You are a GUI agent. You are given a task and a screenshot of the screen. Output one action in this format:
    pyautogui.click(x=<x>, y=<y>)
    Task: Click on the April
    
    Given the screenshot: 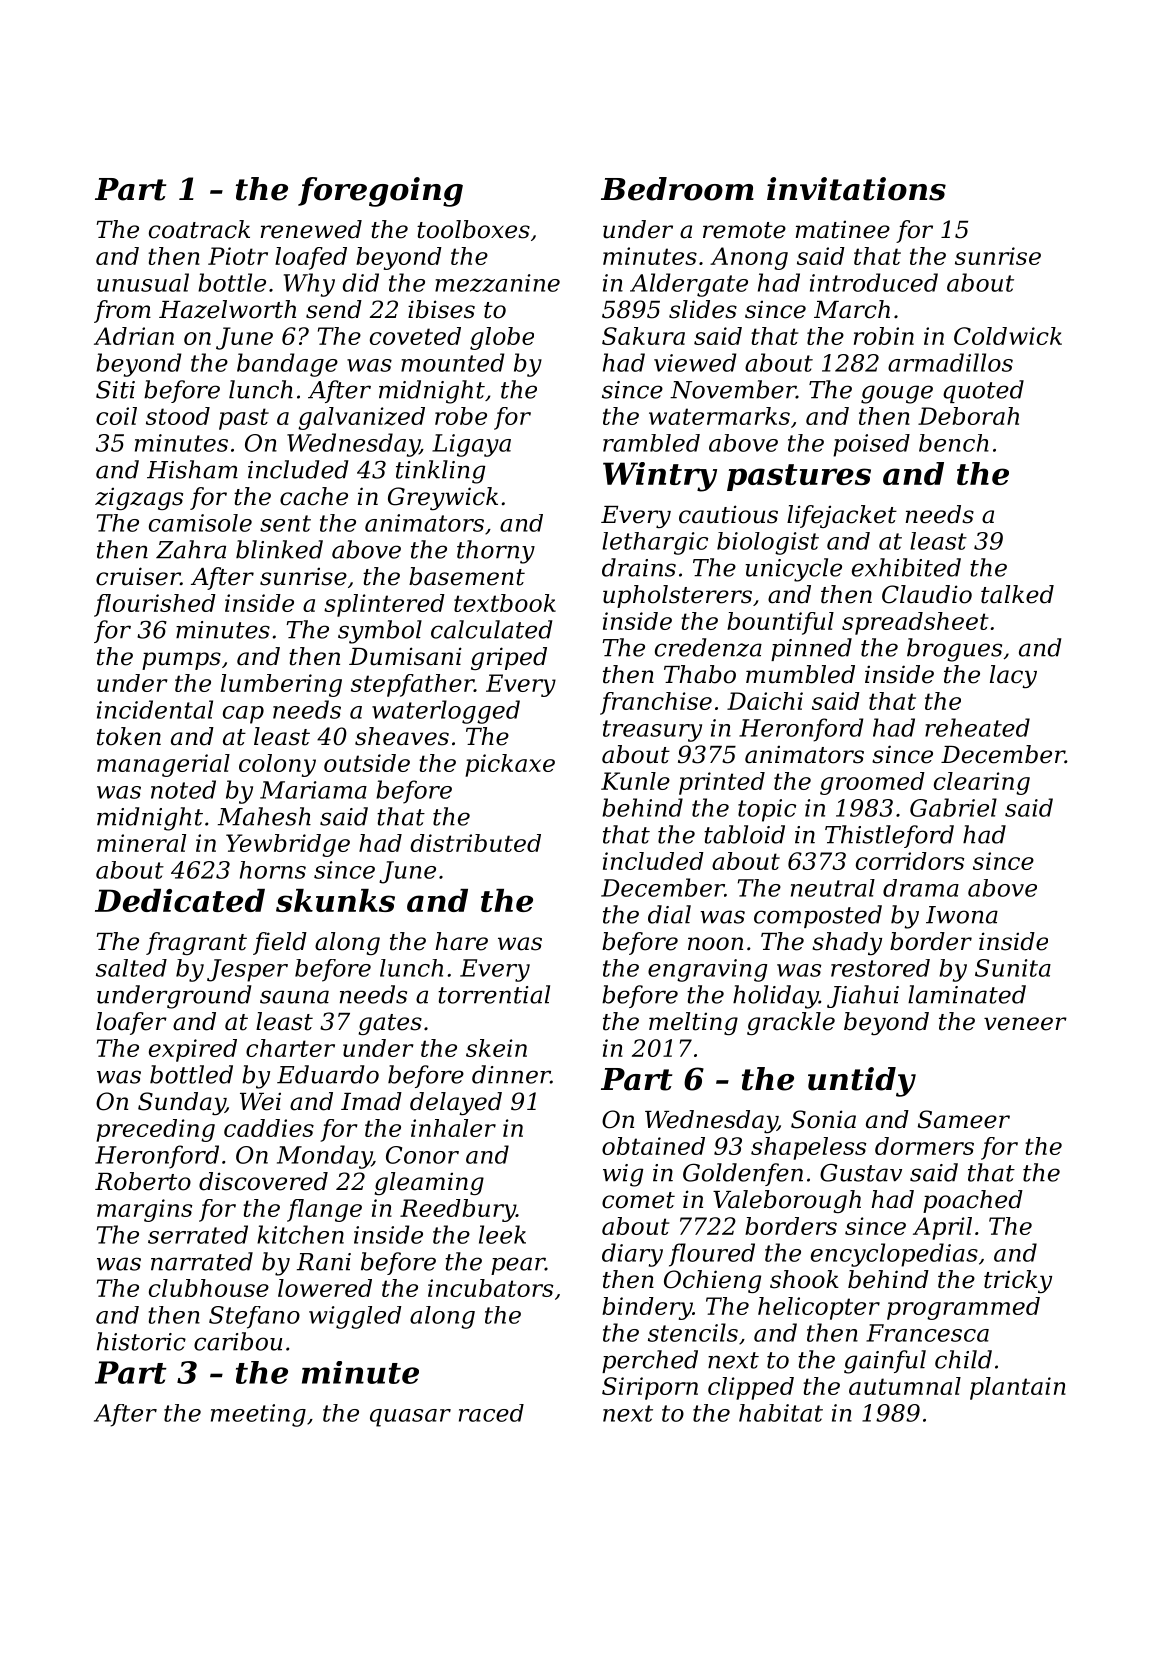 What is the action you would take?
    pyautogui.click(x=942, y=1228)
